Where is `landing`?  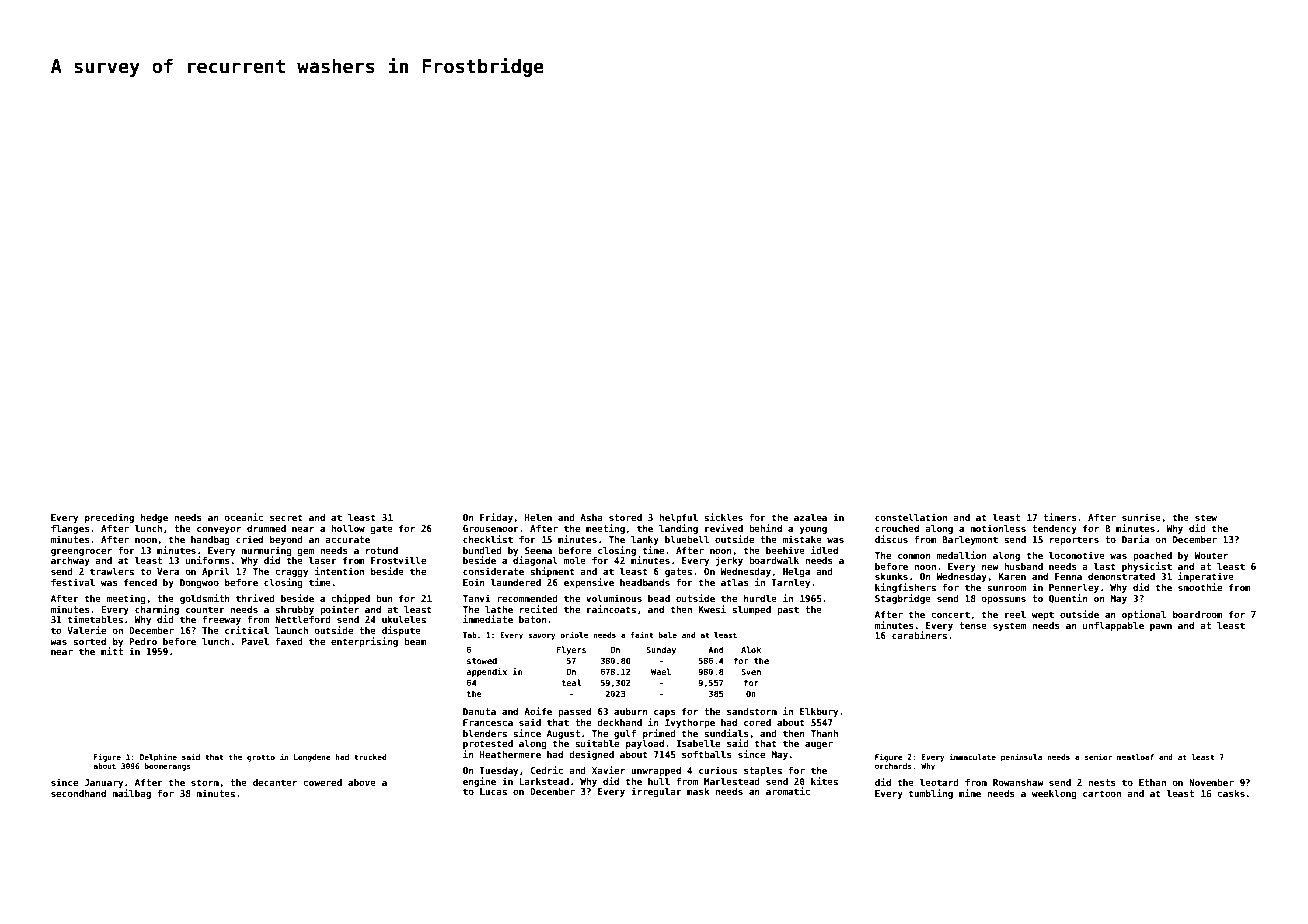
landing is located at coordinates (678, 529).
